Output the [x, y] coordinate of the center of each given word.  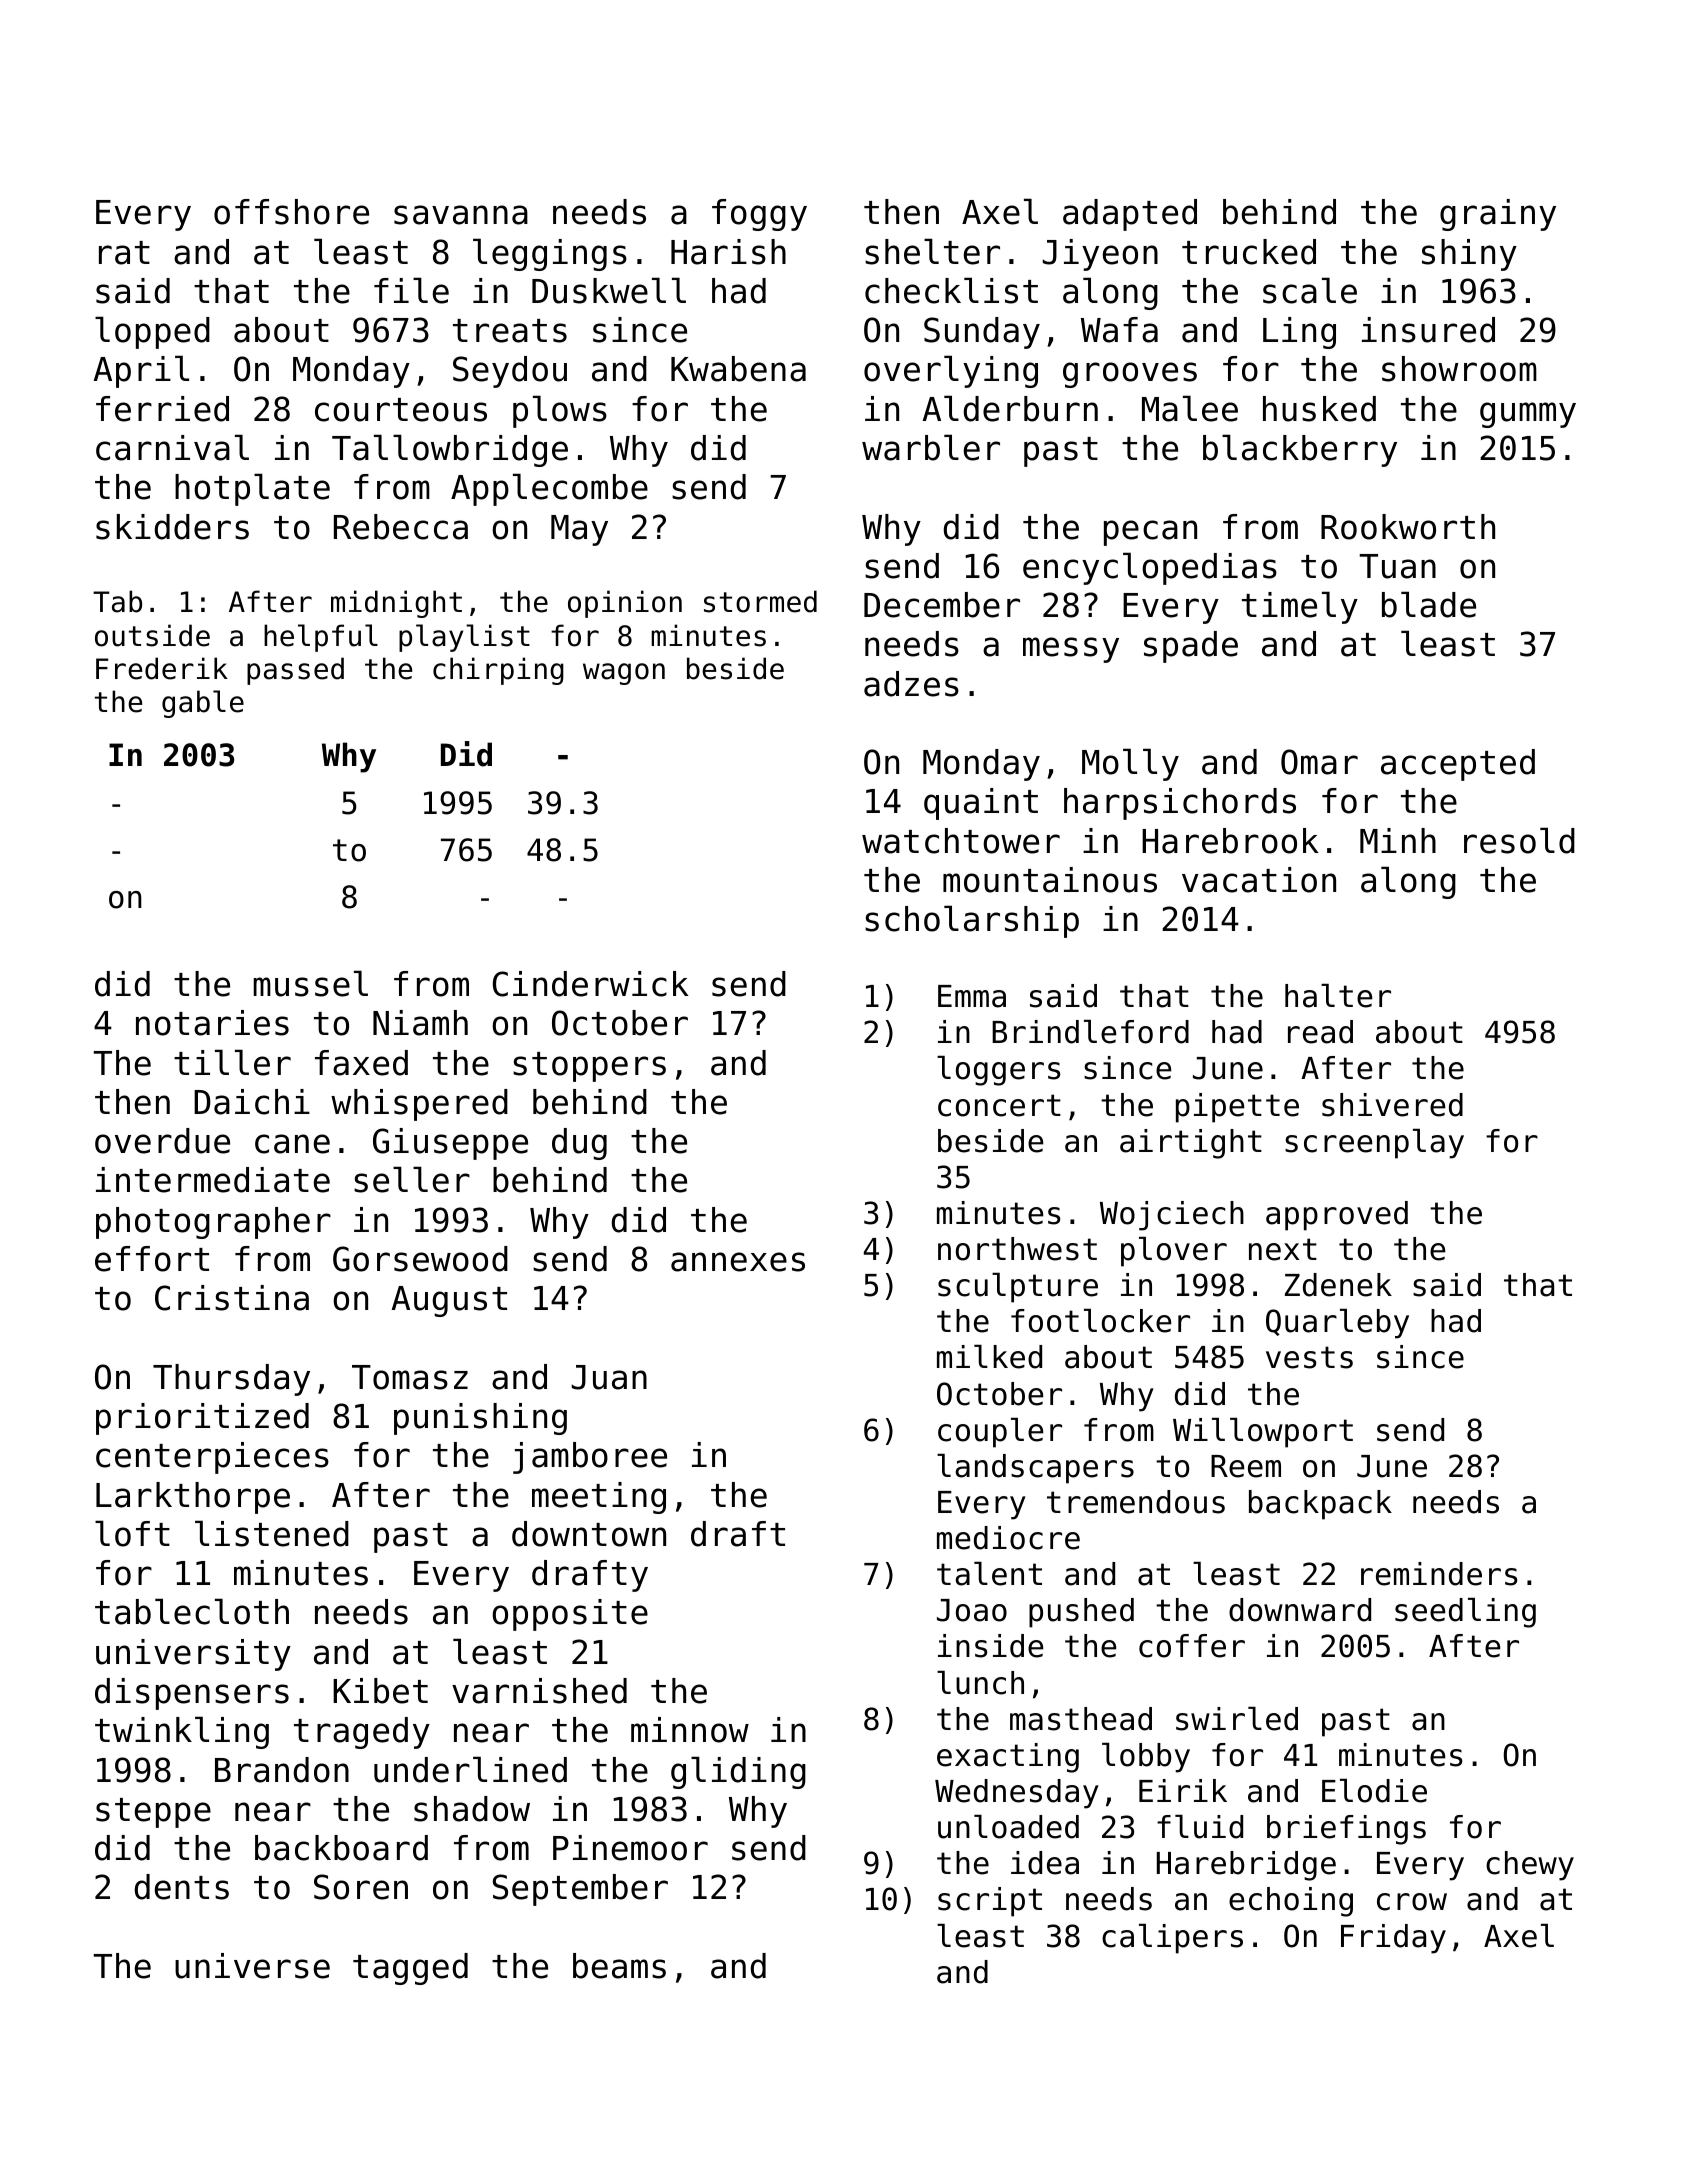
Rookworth [1408, 527]
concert [999, 1105]
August [449, 1301]
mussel [310, 983]
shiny [1469, 255]
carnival [172, 447]
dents [182, 1887]
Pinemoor [630, 1848]
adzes [911, 684]
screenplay [1374, 1144]
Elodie [1374, 1791]
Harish [728, 252]
